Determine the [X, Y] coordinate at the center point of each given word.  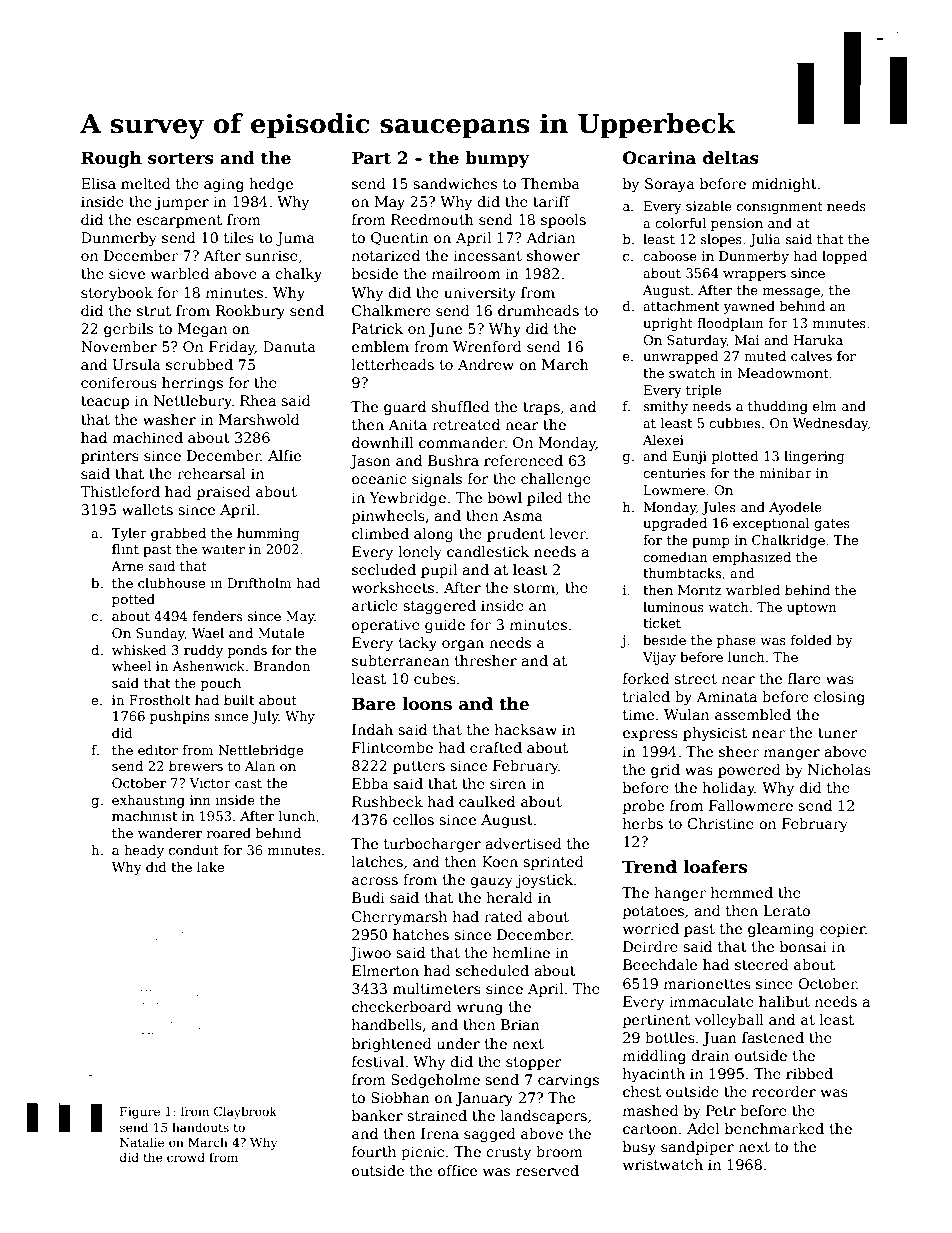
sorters [181, 158]
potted [133, 600]
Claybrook [245, 1112]
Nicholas [839, 769]
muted [765, 356]
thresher [485, 660]
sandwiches [455, 183]
